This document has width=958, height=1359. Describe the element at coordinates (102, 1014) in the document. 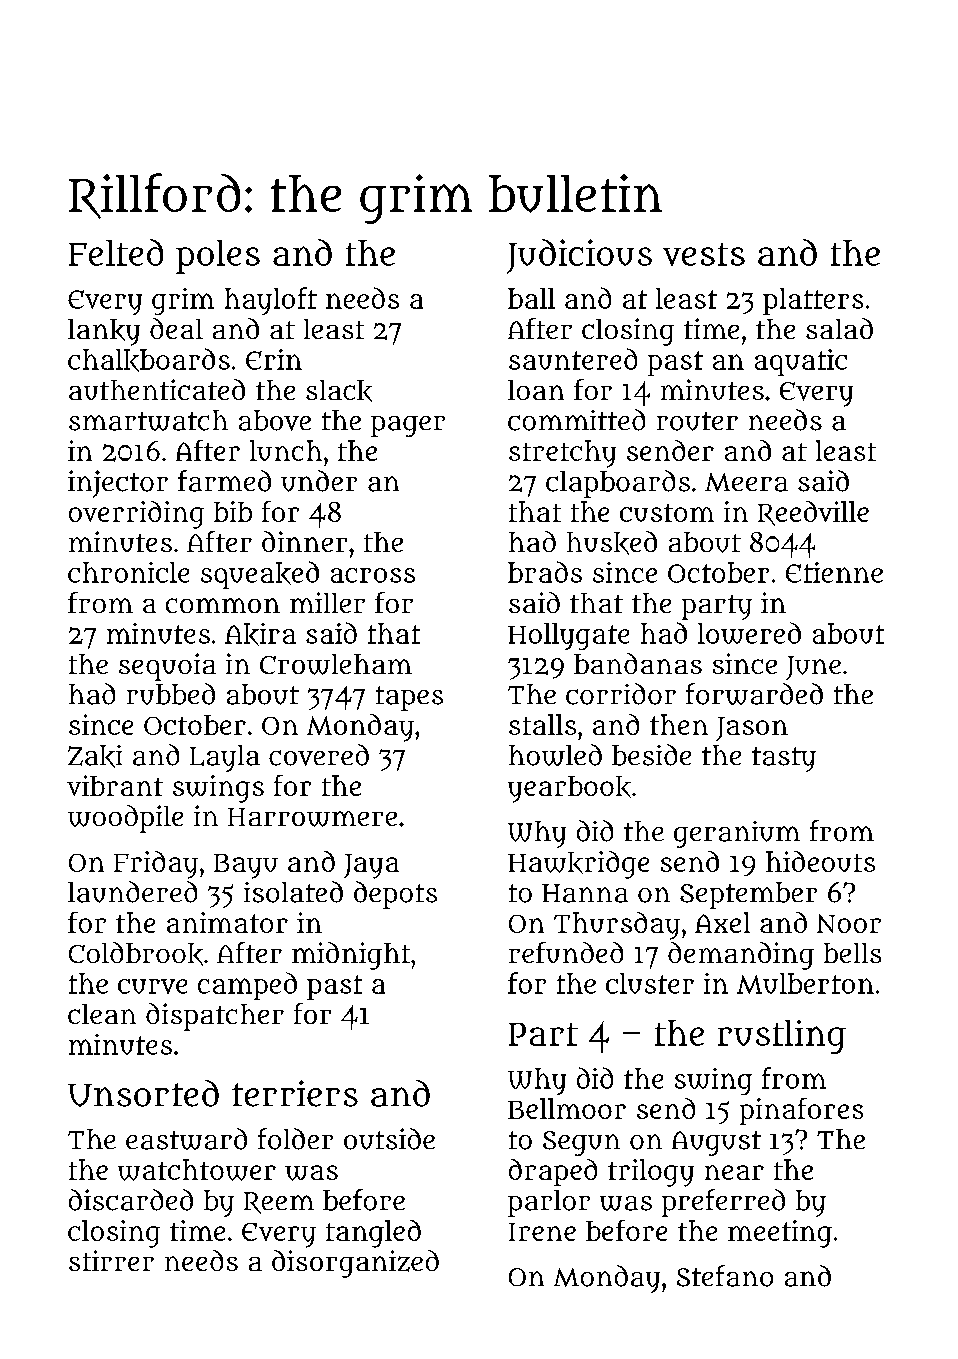

I see `clean` at that location.
